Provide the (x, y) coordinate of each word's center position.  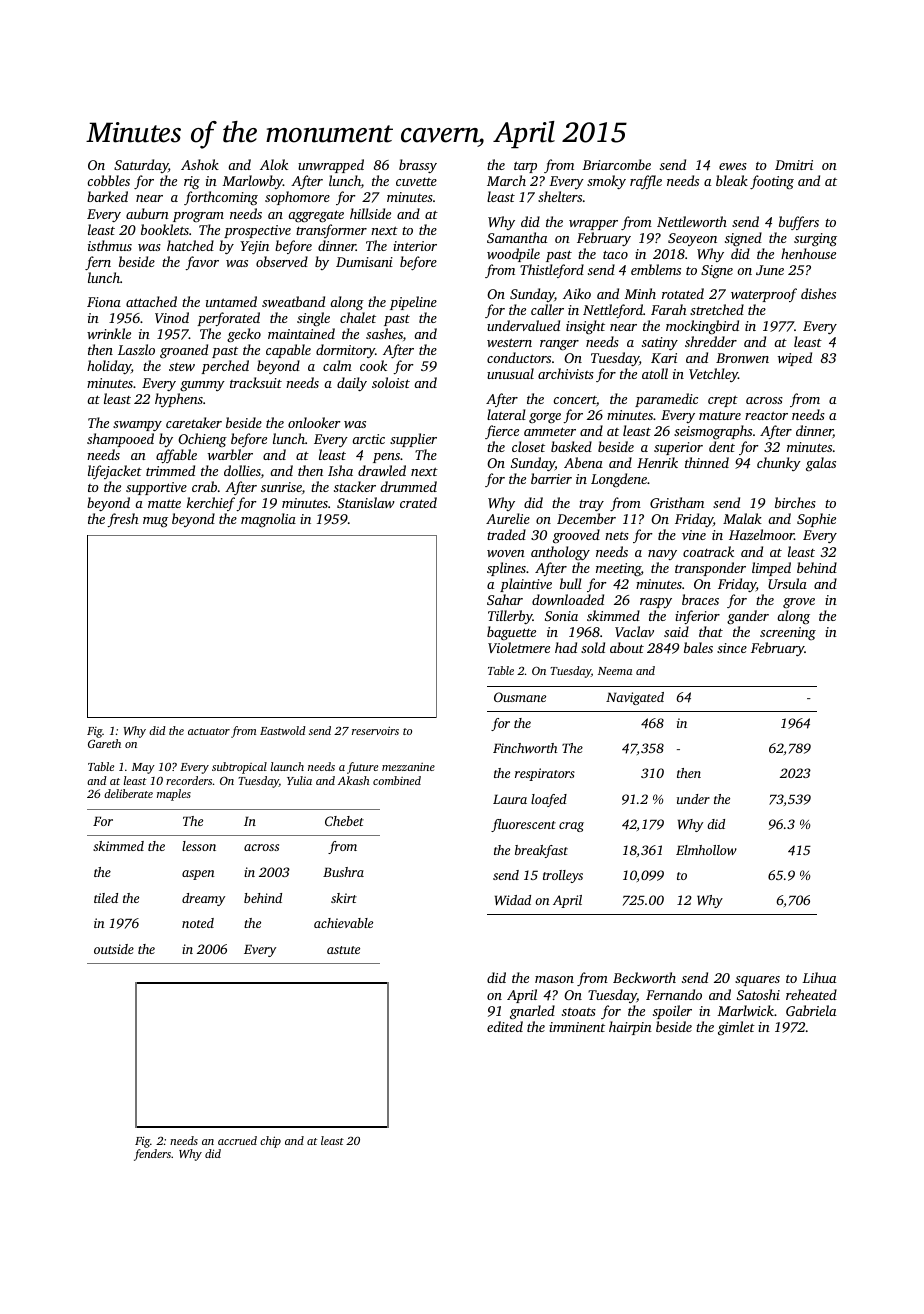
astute (343, 950)
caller (547, 309)
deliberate (128, 793)
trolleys (563, 876)
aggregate (316, 216)
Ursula (787, 583)
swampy (137, 426)
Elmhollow (706, 850)
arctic (368, 439)
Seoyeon (692, 239)
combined (397, 780)
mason (554, 979)
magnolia (268, 520)
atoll (655, 373)
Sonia (561, 616)
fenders (152, 1155)
